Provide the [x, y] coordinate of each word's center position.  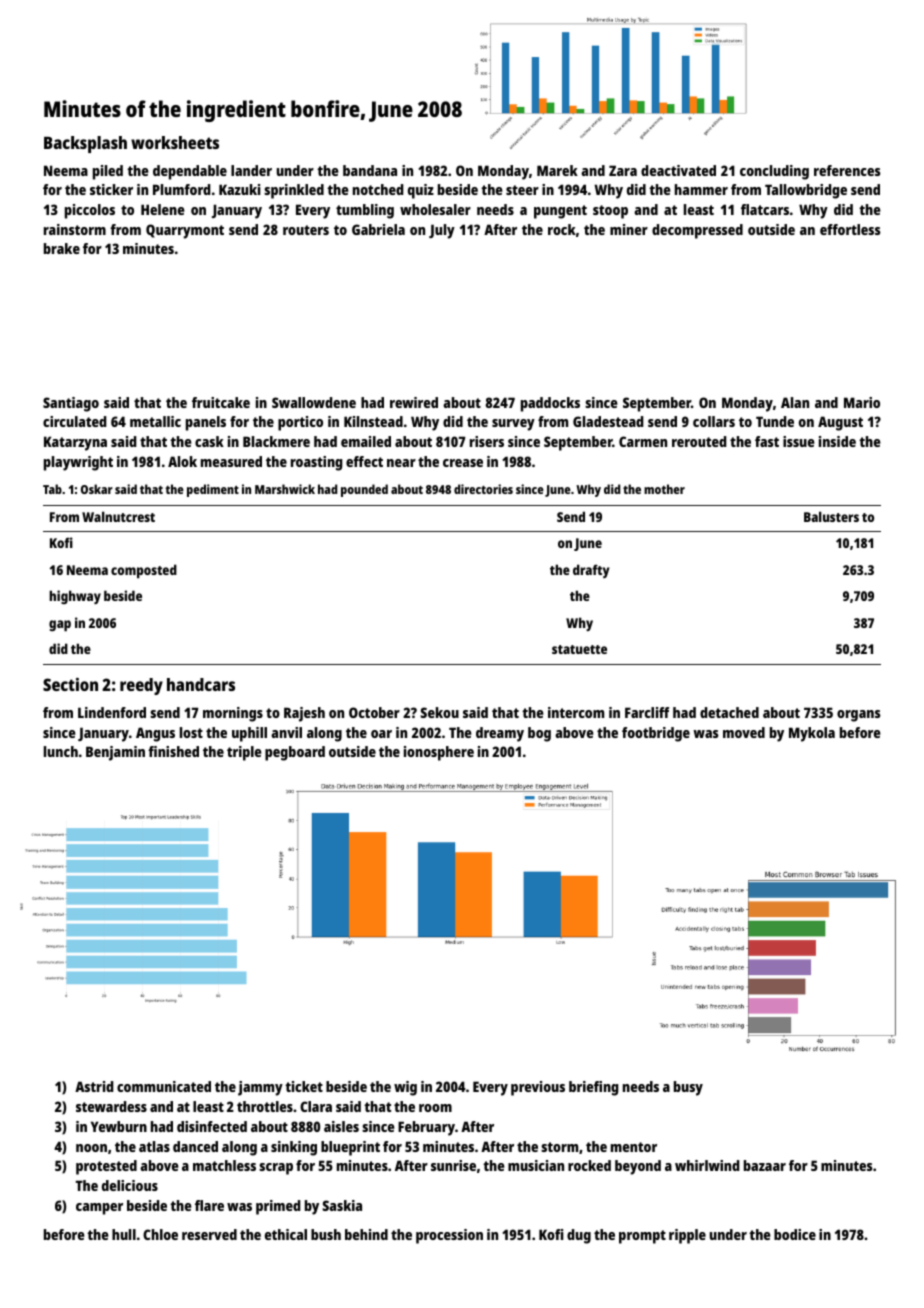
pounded [364, 490]
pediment [213, 490]
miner [629, 229]
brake [62, 248]
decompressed [697, 231]
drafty [591, 571]
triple [244, 753]
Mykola [812, 734]
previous [538, 1088]
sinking [294, 1148]
